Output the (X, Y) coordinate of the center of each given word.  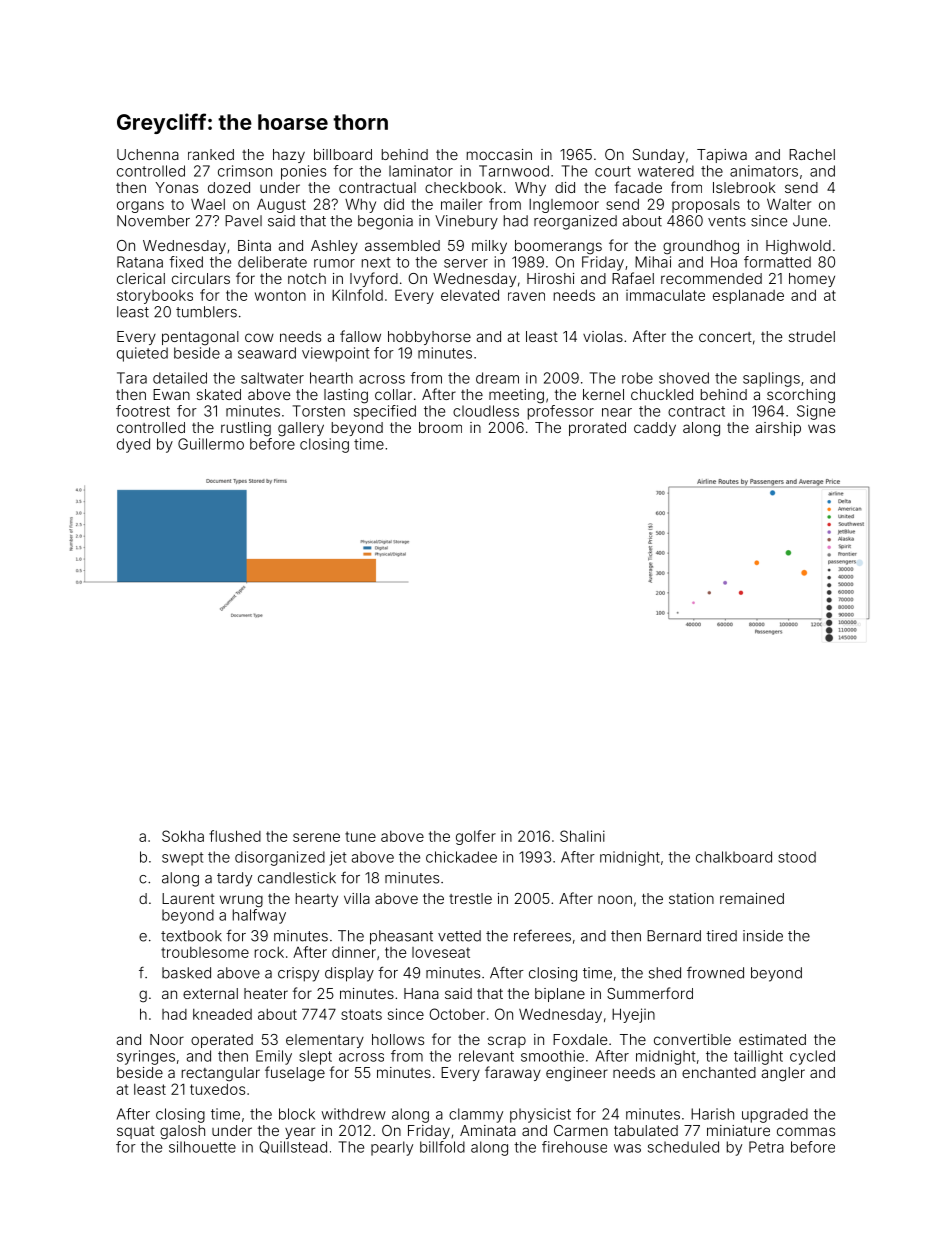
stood (797, 857)
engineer (577, 1074)
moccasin (499, 154)
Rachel (812, 154)
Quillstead (293, 1147)
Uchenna (148, 154)
